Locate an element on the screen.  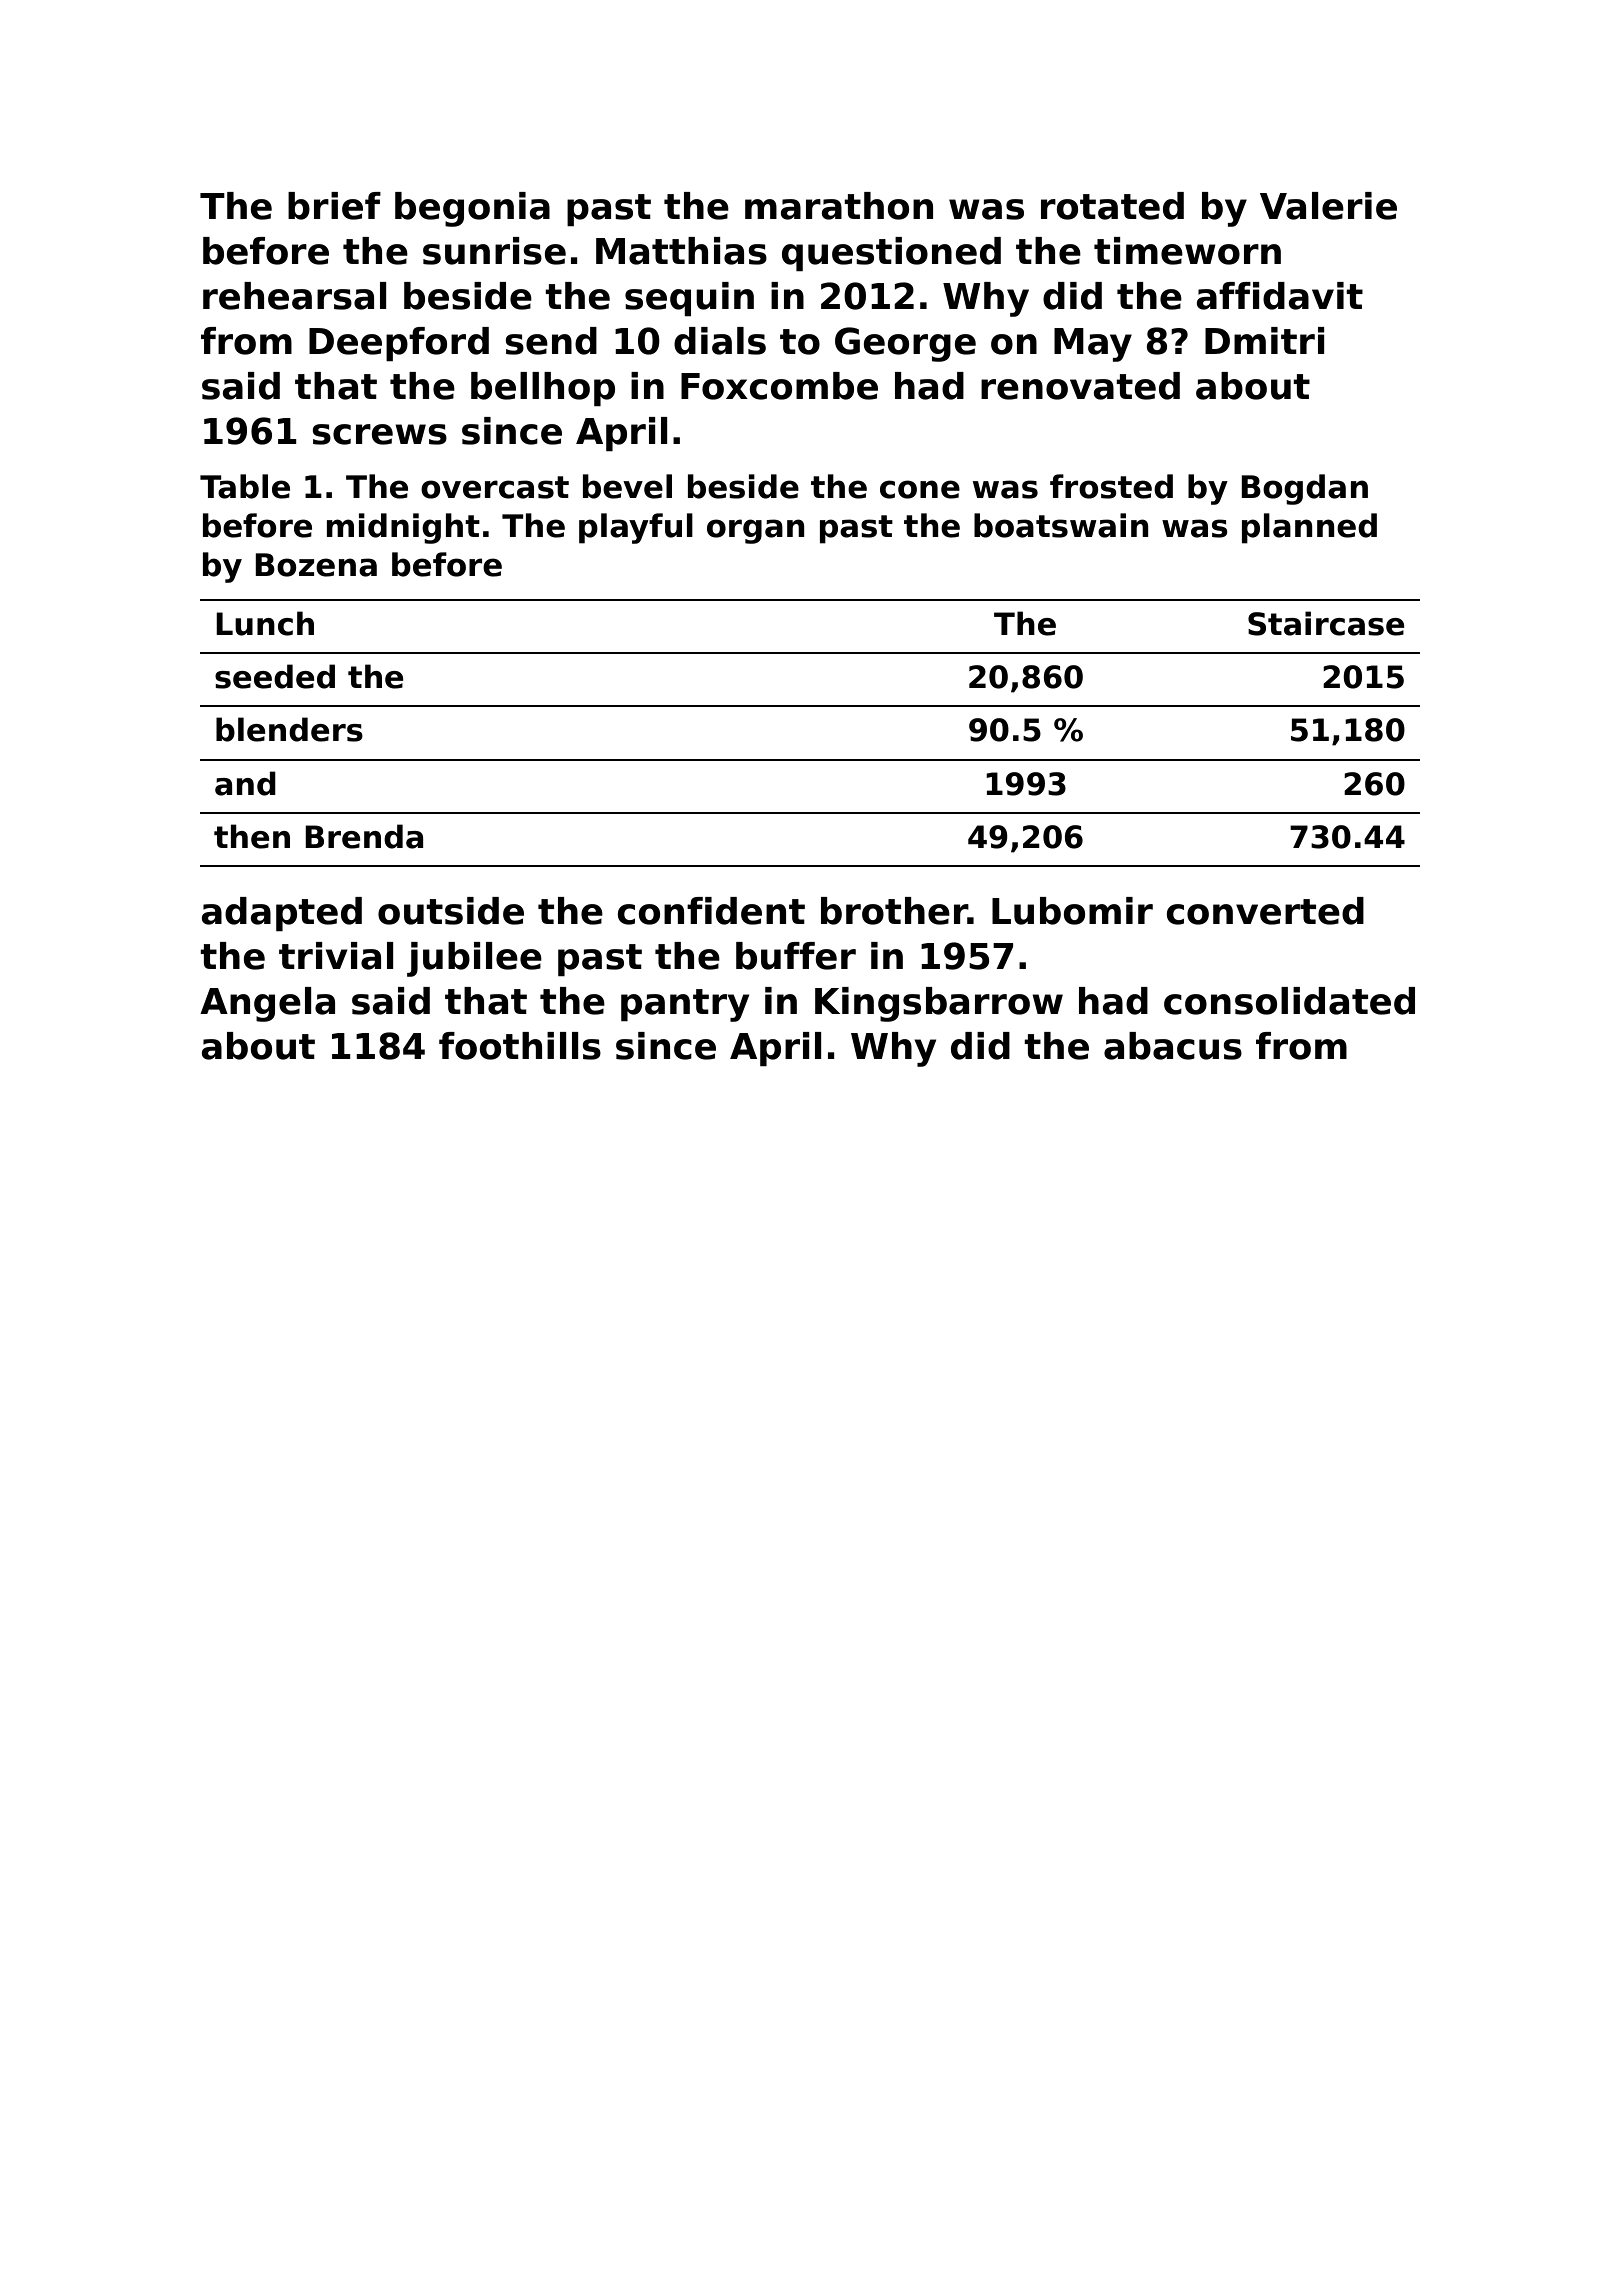
planned is located at coordinates (1309, 528).
